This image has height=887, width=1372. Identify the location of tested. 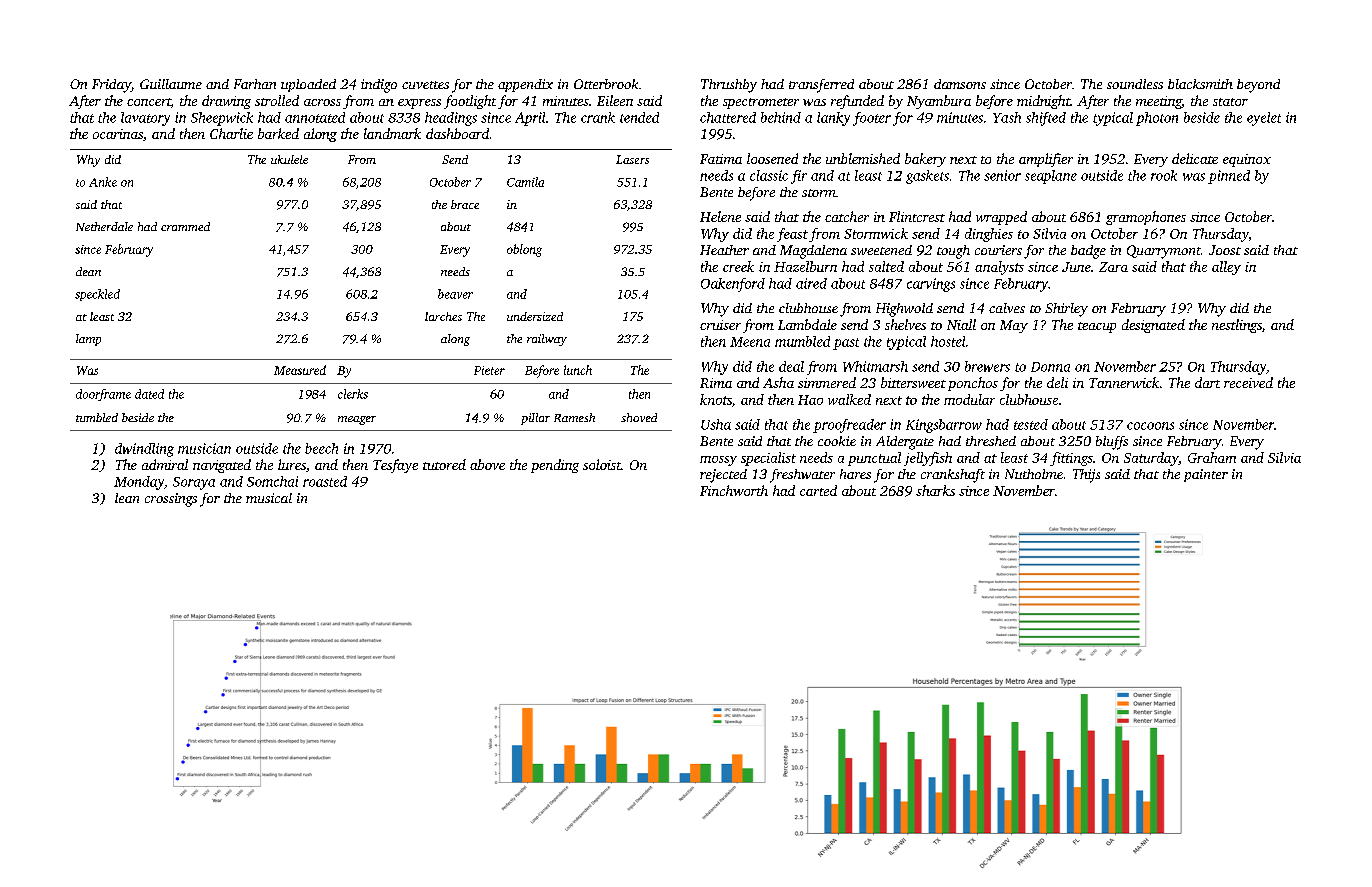
(1031, 424).
